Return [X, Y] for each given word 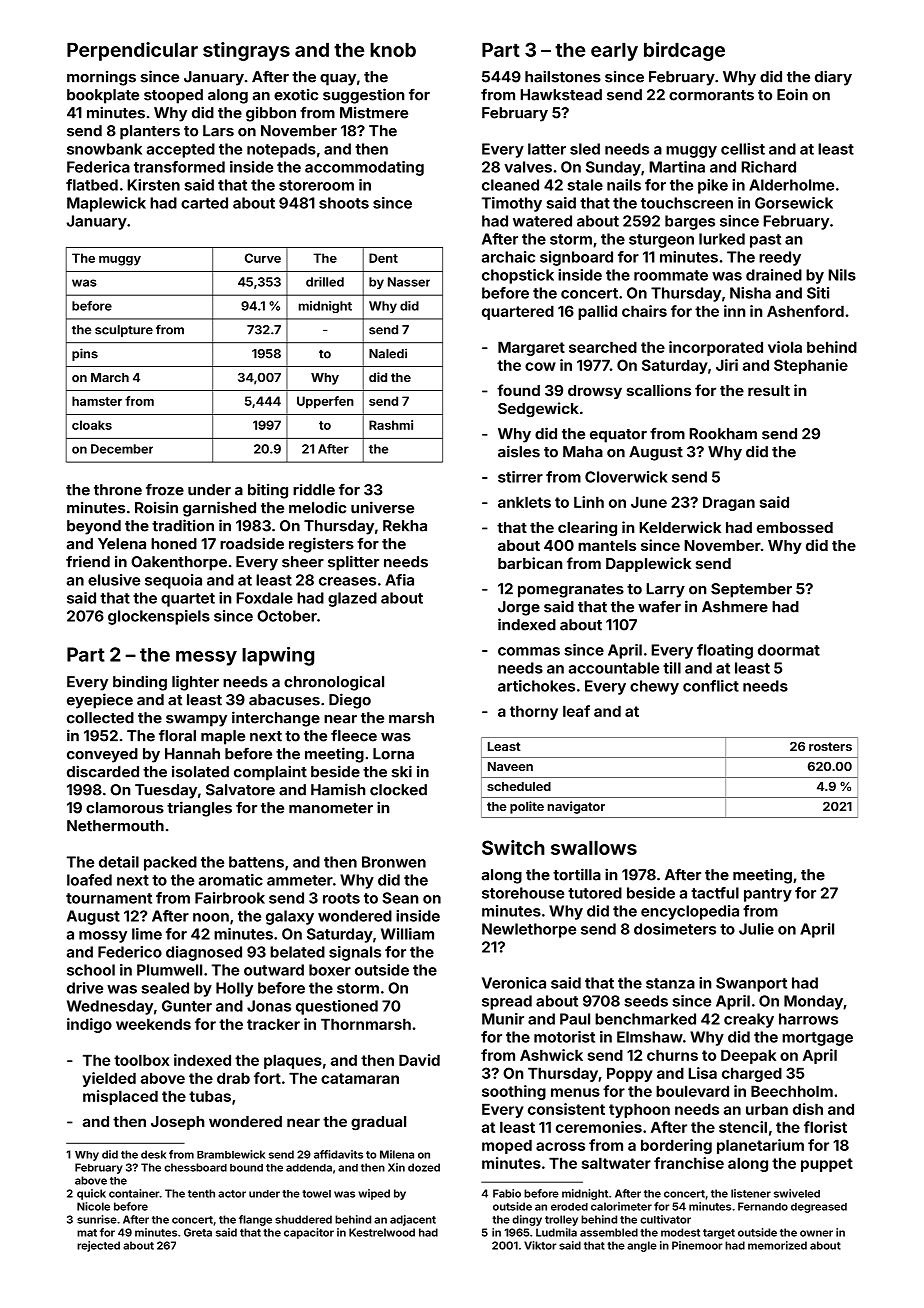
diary [833, 78]
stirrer [520, 477]
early [614, 51]
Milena [397, 1154]
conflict [711, 686]
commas [529, 651]
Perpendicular [132, 51]
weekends [153, 1024]
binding [140, 683]
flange [255, 1220]
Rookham [723, 434]
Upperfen [325, 402]
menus [575, 1092]
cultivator [665, 1219]
